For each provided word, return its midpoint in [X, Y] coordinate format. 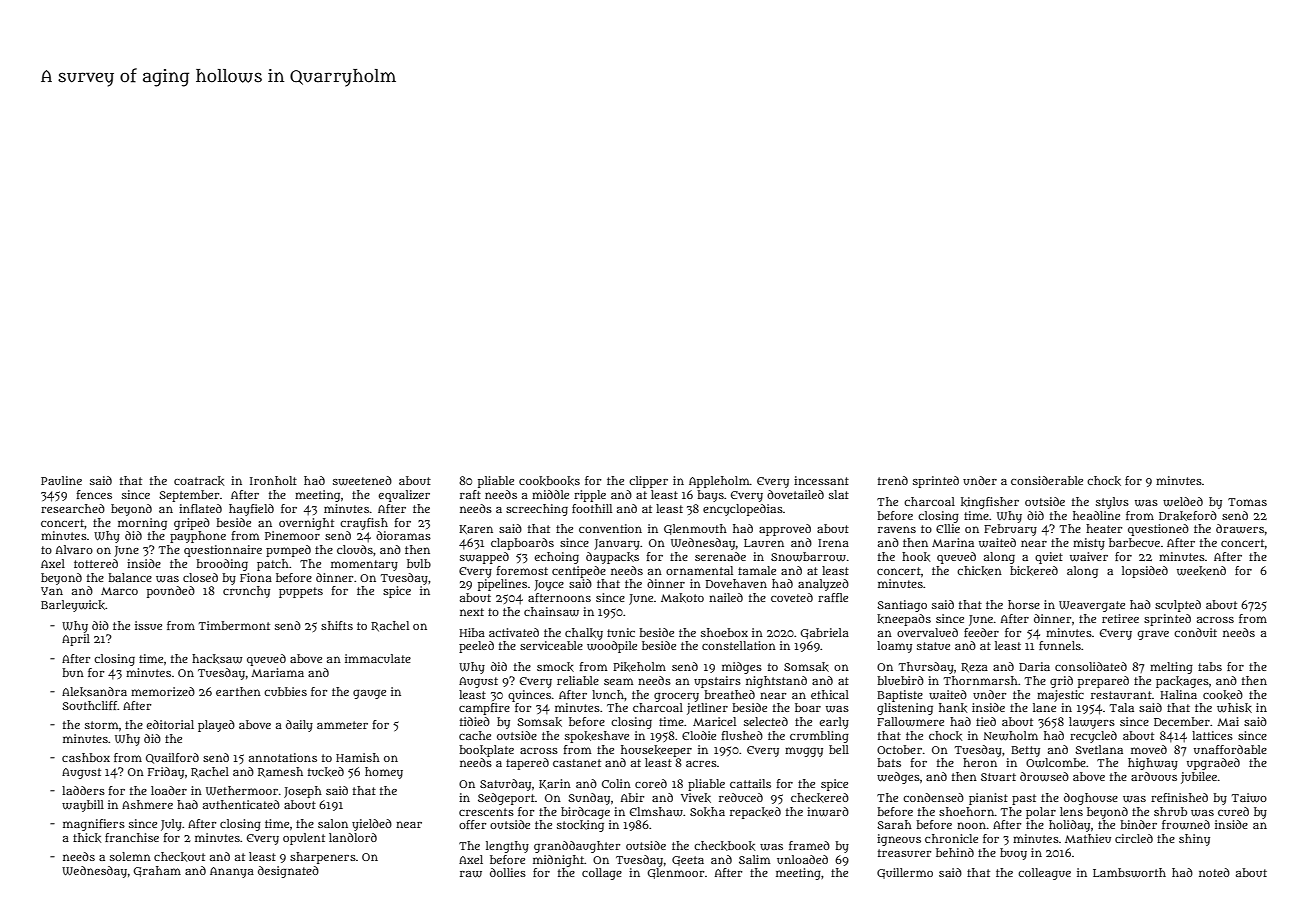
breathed [729, 694]
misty [1089, 544]
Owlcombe [1056, 763]
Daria [1034, 666]
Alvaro [74, 549]
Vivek [696, 798]
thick [87, 838]
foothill [592, 508]
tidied [475, 721]
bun [73, 672]
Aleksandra [94, 692]
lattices [1212, 735]
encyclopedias [743, 510]
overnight [306, 524]
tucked [326, 772]
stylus [1112, 503]
